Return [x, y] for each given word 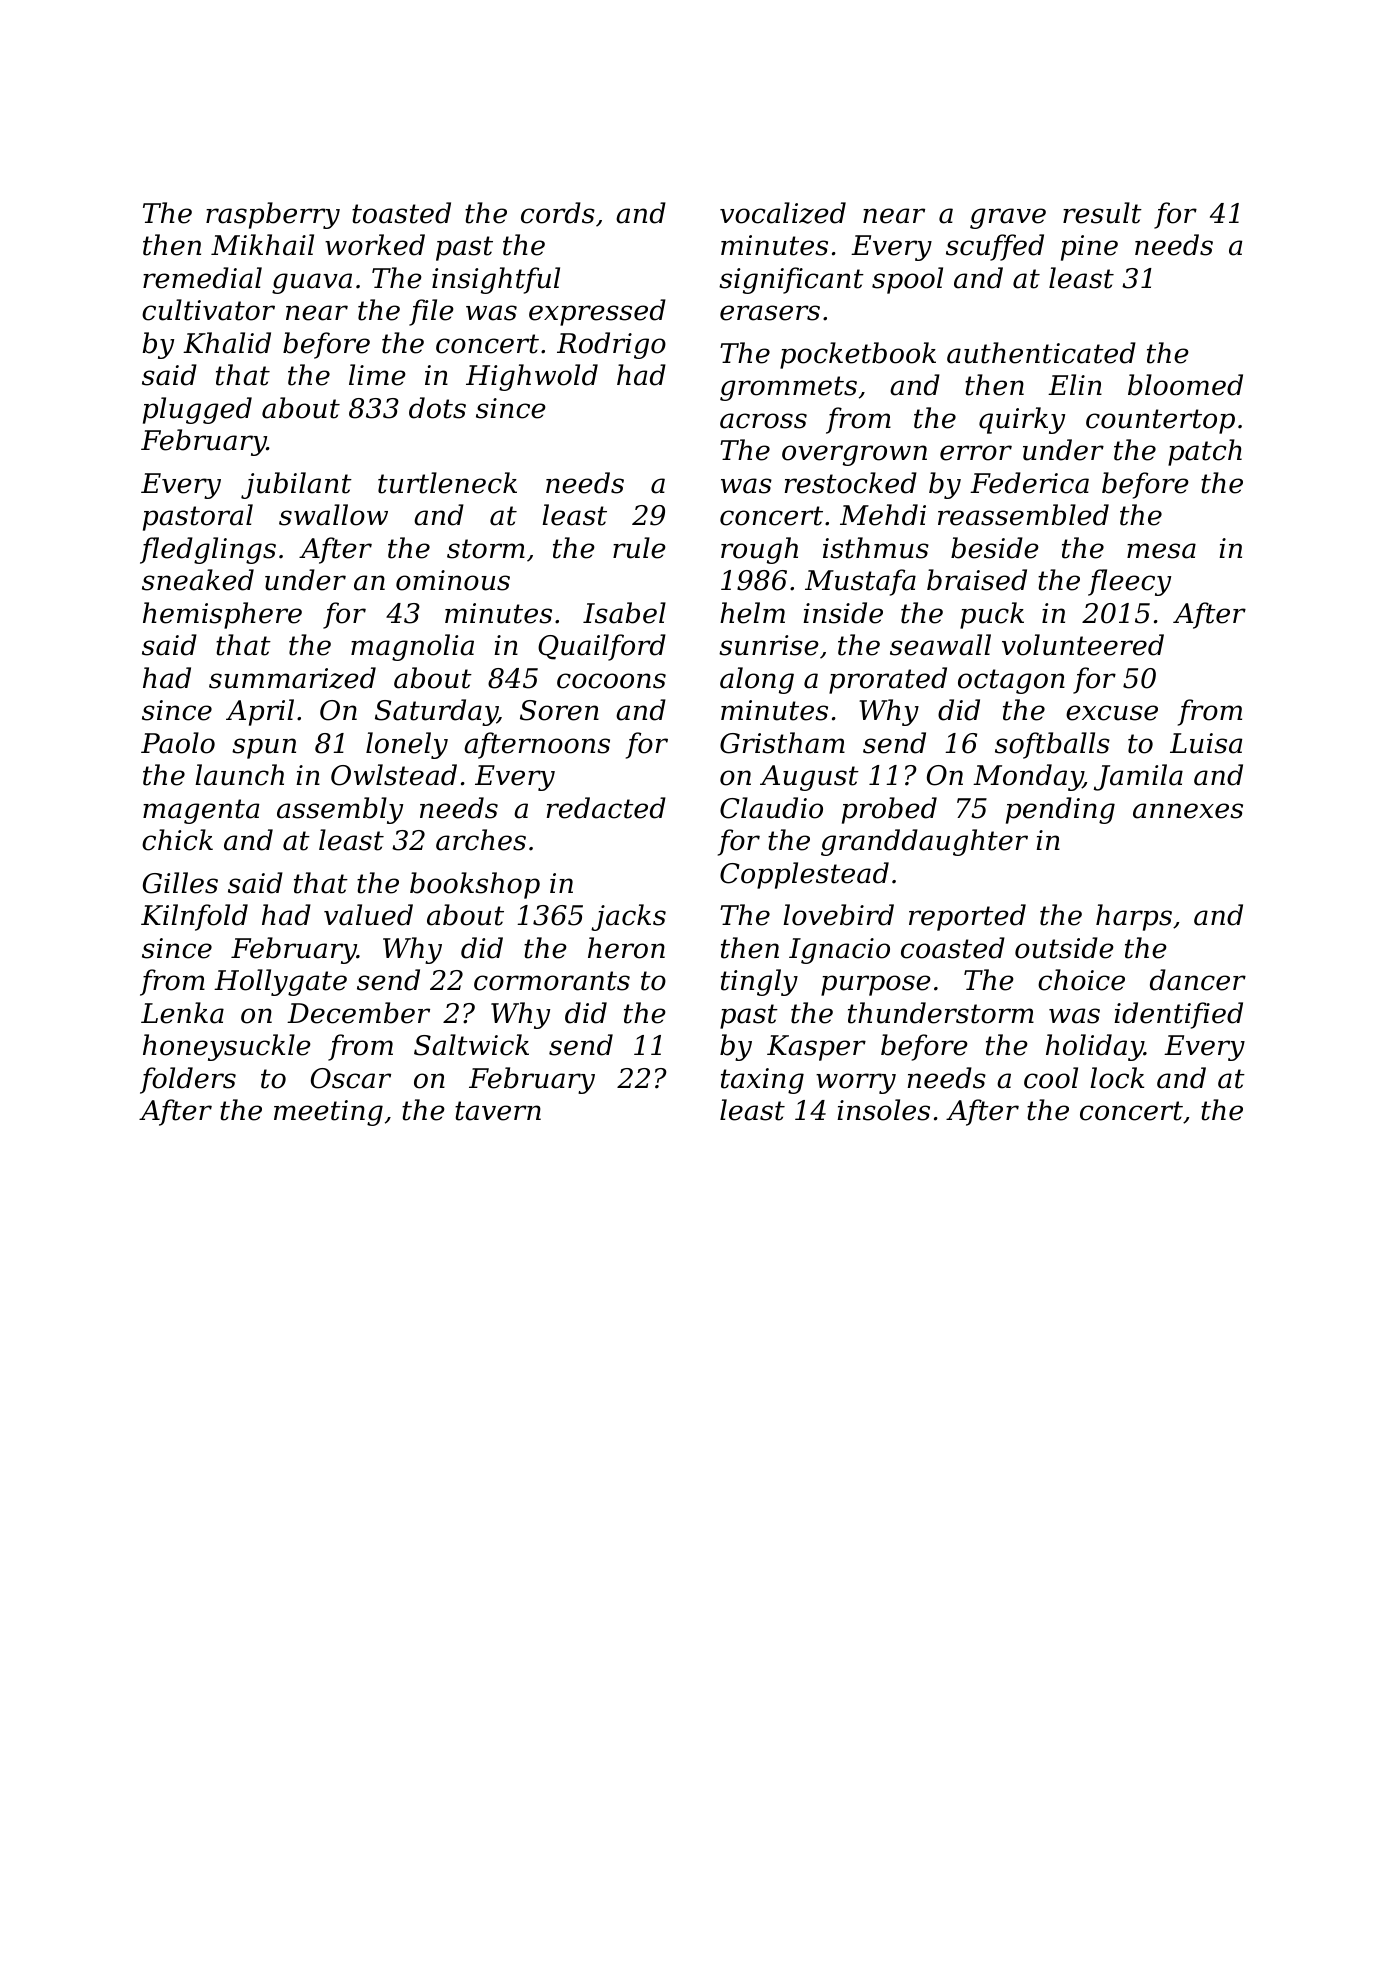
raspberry [273, 215]
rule [639, 548]
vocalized [783, 213]
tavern [498, 1111]
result [1102, 213]
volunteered [1083, 645]
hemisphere [222, 615]
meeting [328, 1113]
